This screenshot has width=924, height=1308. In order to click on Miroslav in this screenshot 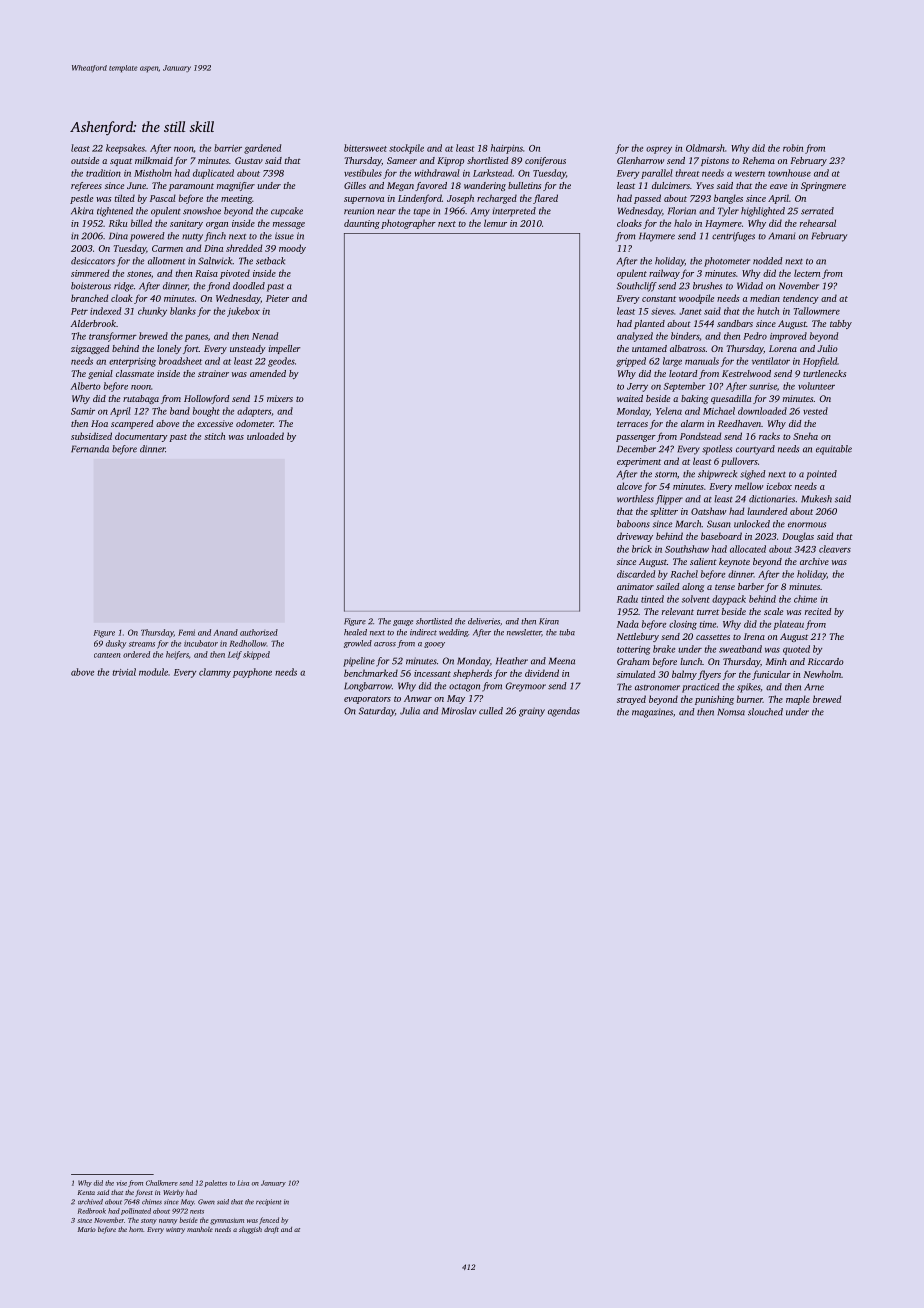, I will do `click(459, 711)`.
